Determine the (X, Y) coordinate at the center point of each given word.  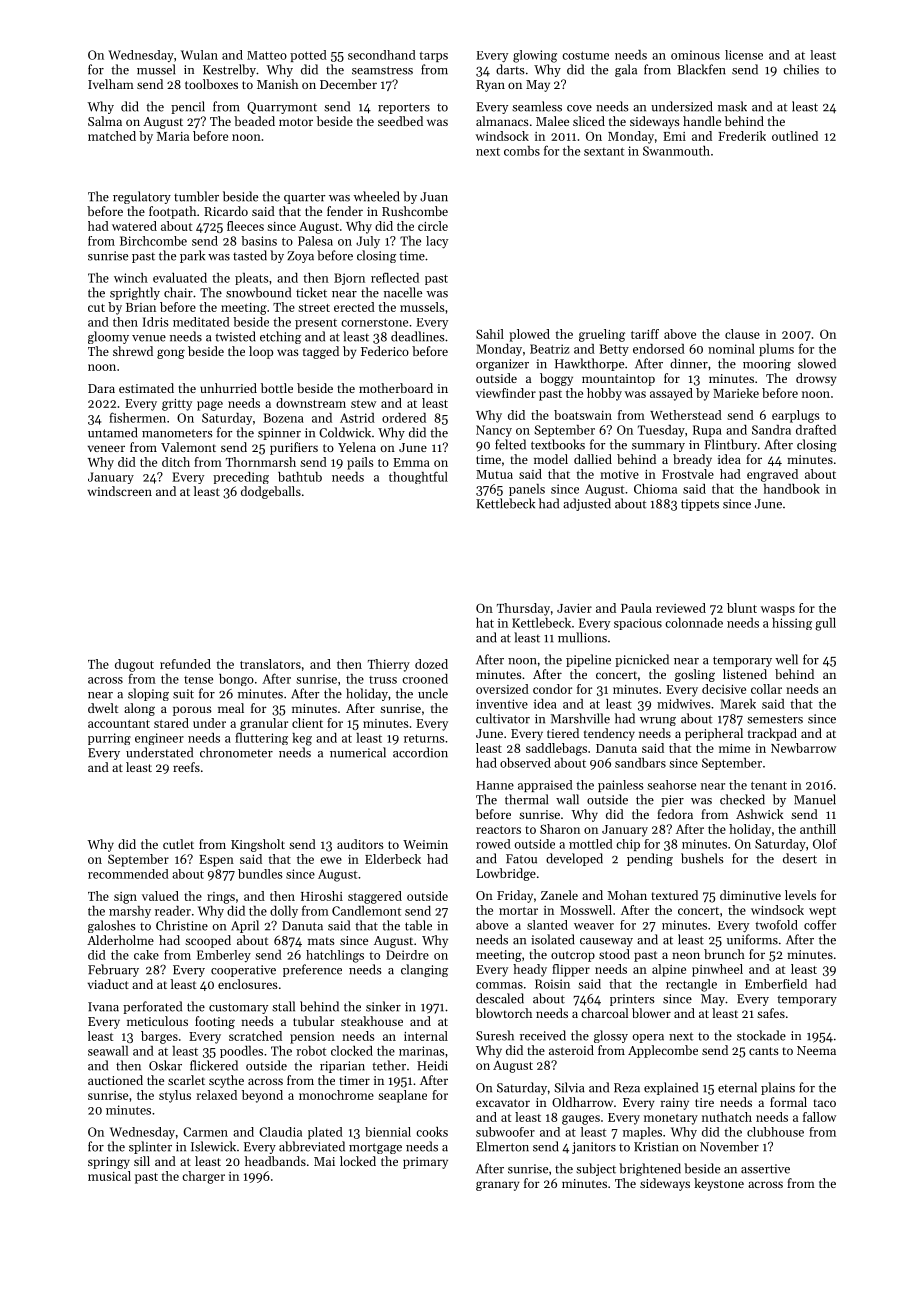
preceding (241, 478)
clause (742, 334)
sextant (604, 151)
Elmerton (502, 1146)
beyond (262, 1096)
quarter (304, 198)
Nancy (494, 431)
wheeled (376, 196)
